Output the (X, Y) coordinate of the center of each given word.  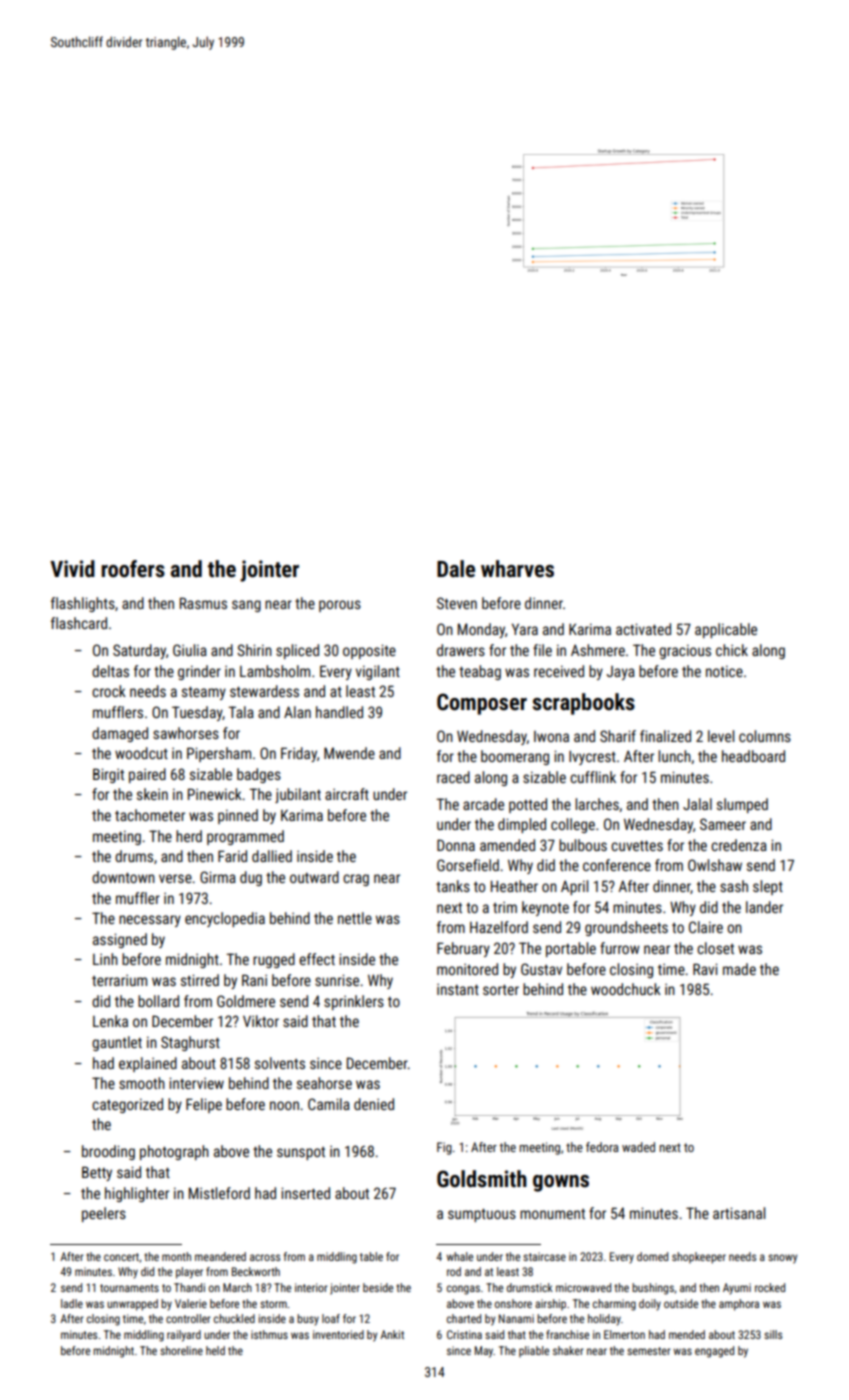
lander (764, 907)
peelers (104, 1214)
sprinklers (354, 1002)
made (739, 969)
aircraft (347, 794)
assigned (120, 940)
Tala (241, 712)
